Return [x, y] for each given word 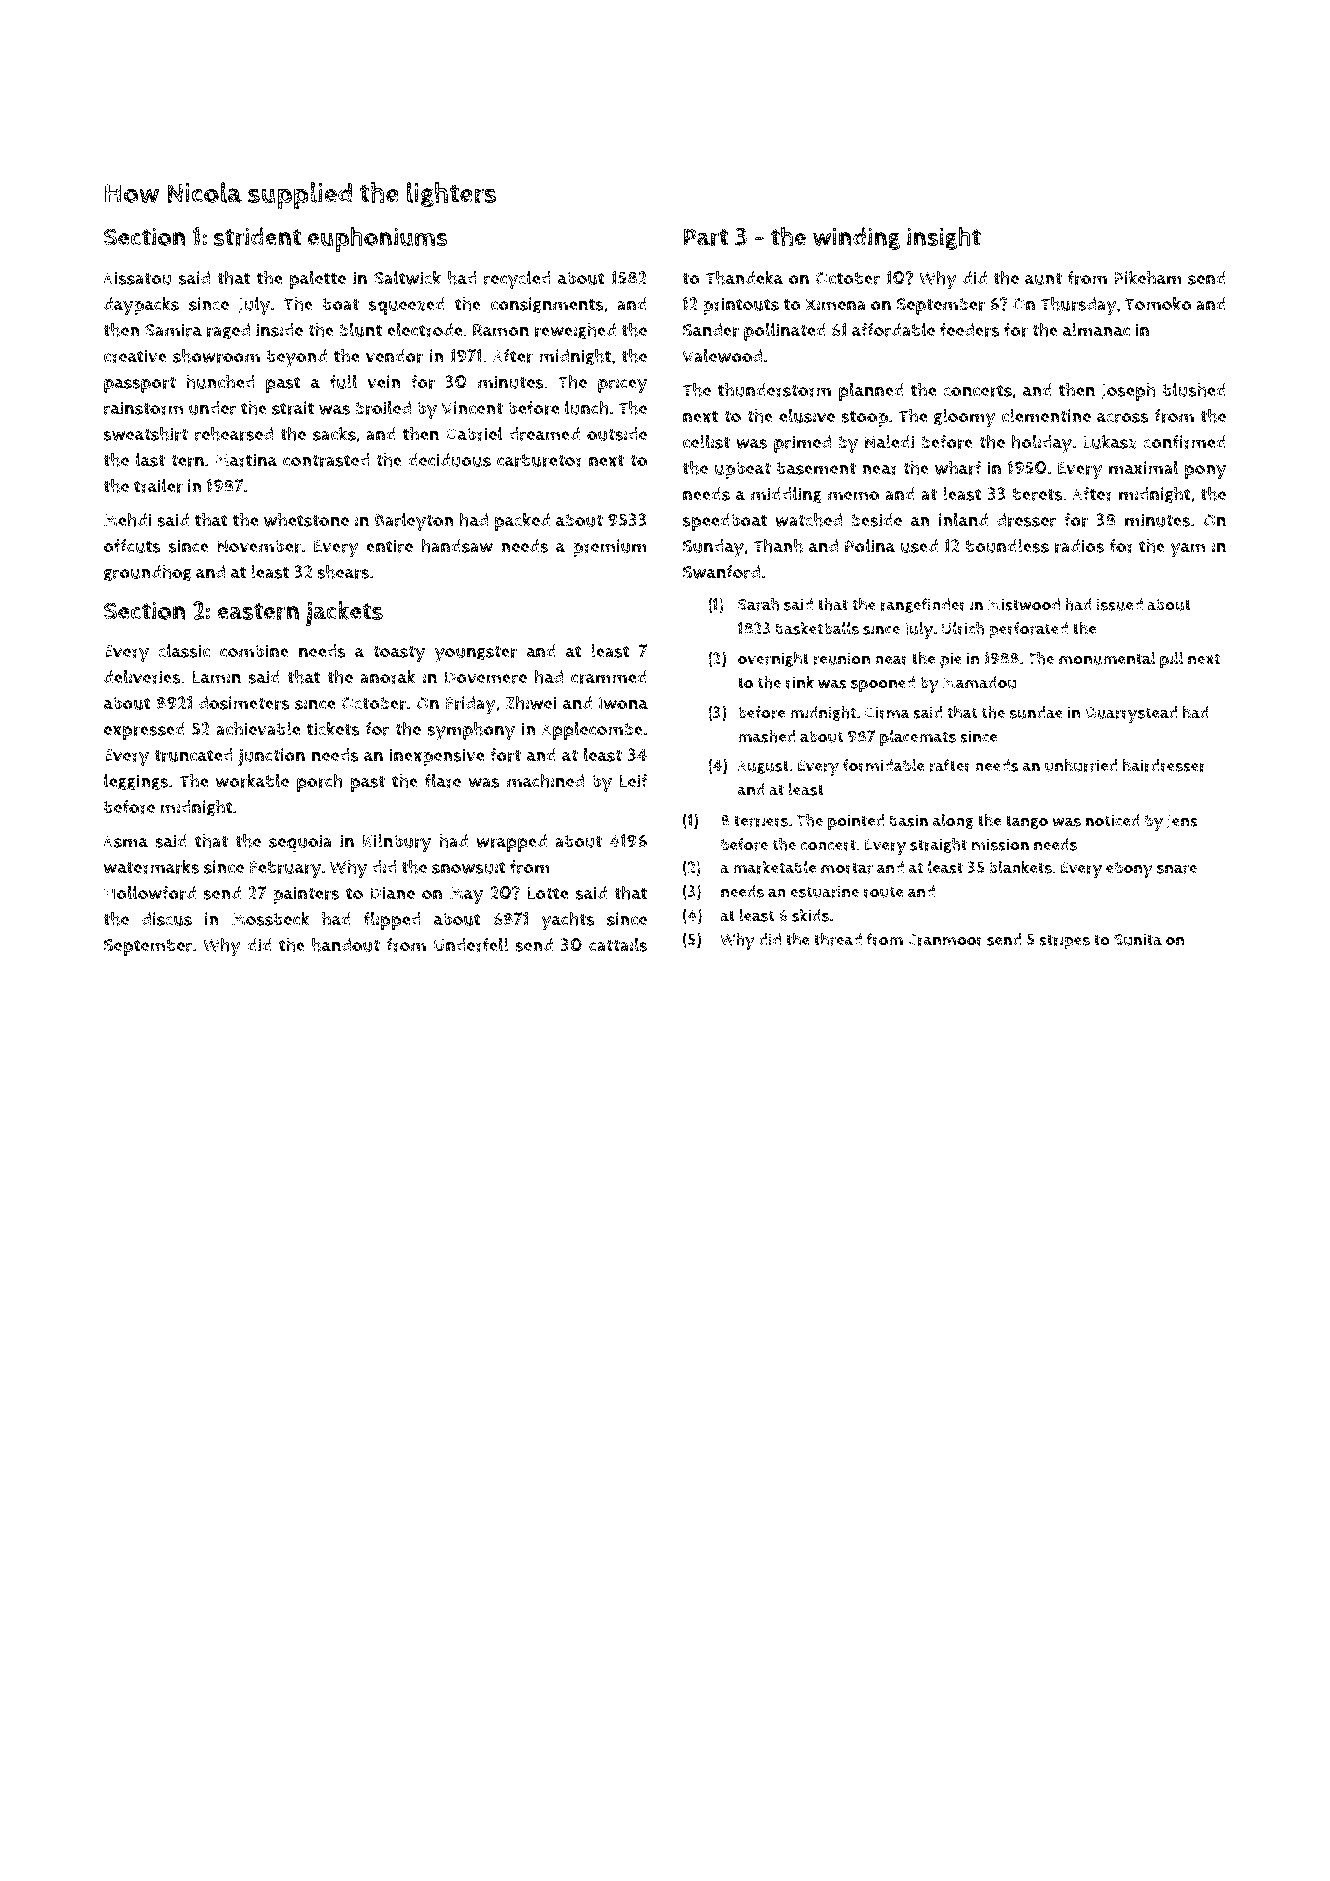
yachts [568, 921]
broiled [383, 408]
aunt [1043, 278]
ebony [1129, 869]
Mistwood [1024, 604]
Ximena [836, 304]
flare [443, 781]
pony [1205, 472]
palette [318, 280]
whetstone [306, 520]
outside [617, 434]
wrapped [511, 843]
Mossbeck [271, 919]
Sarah [758, 604]
